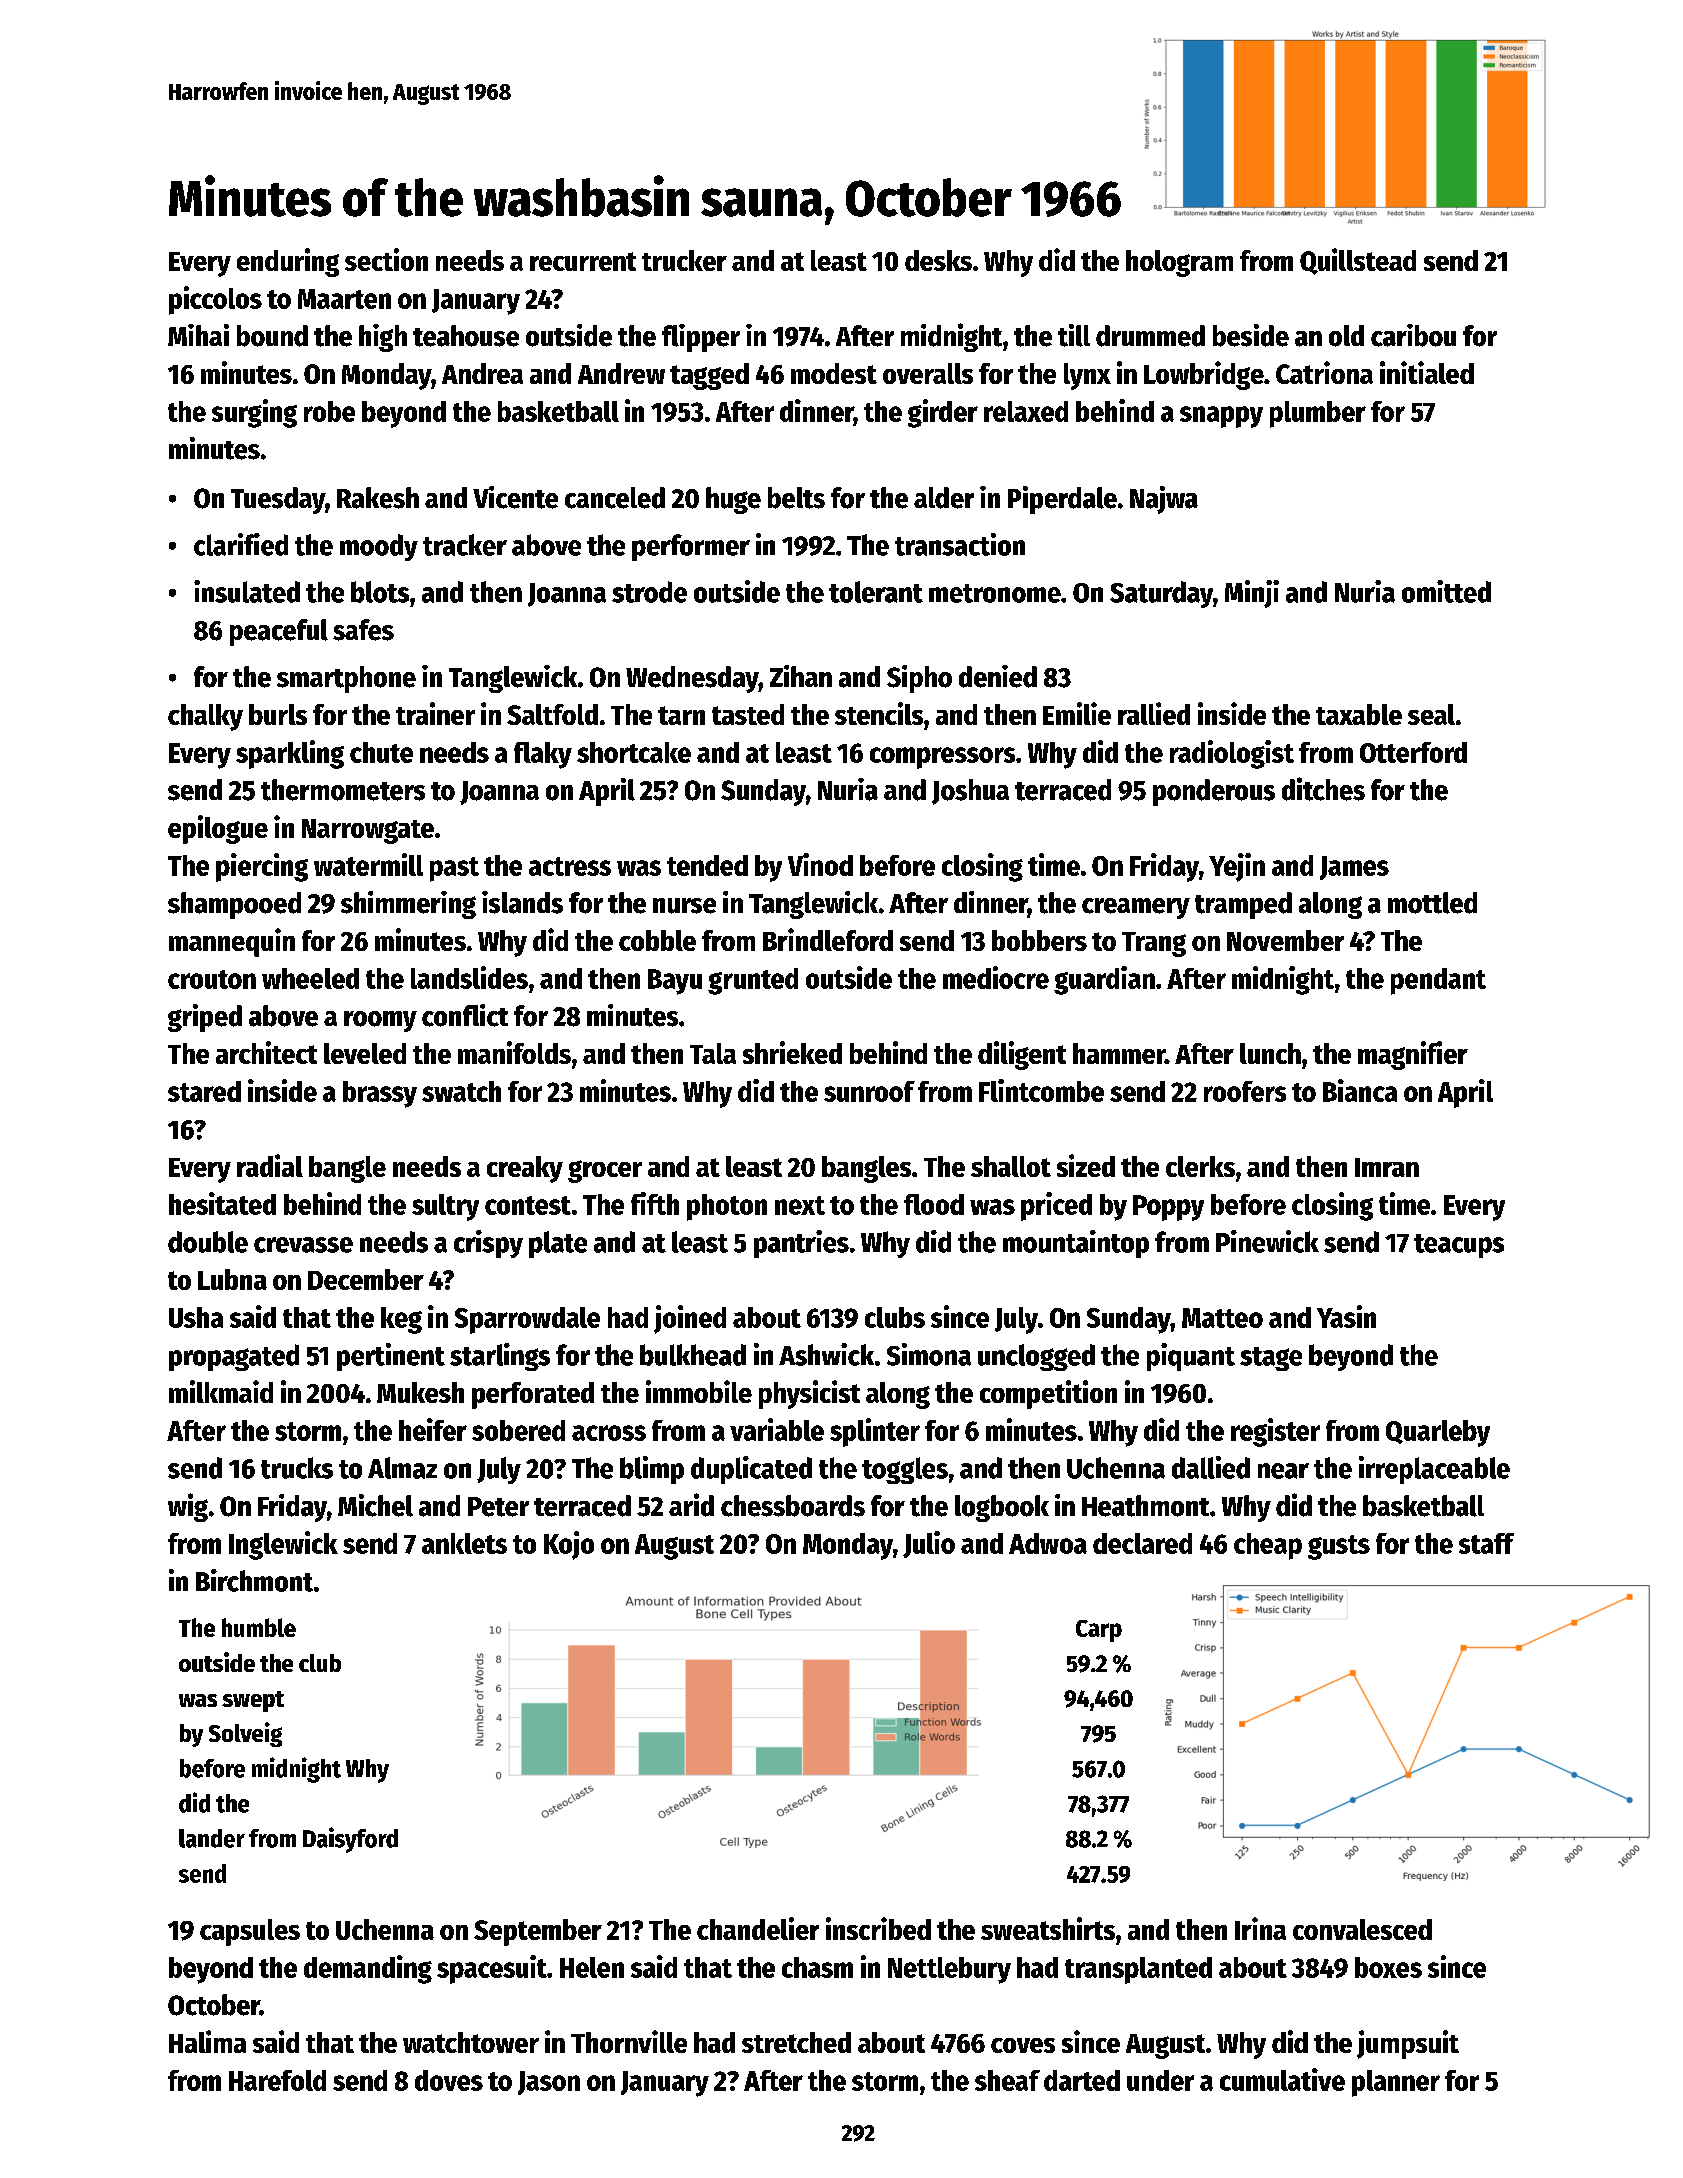 The width and height of the screenshot is (1683, 2178). I want to click on stretched, so click(796, 2042).
